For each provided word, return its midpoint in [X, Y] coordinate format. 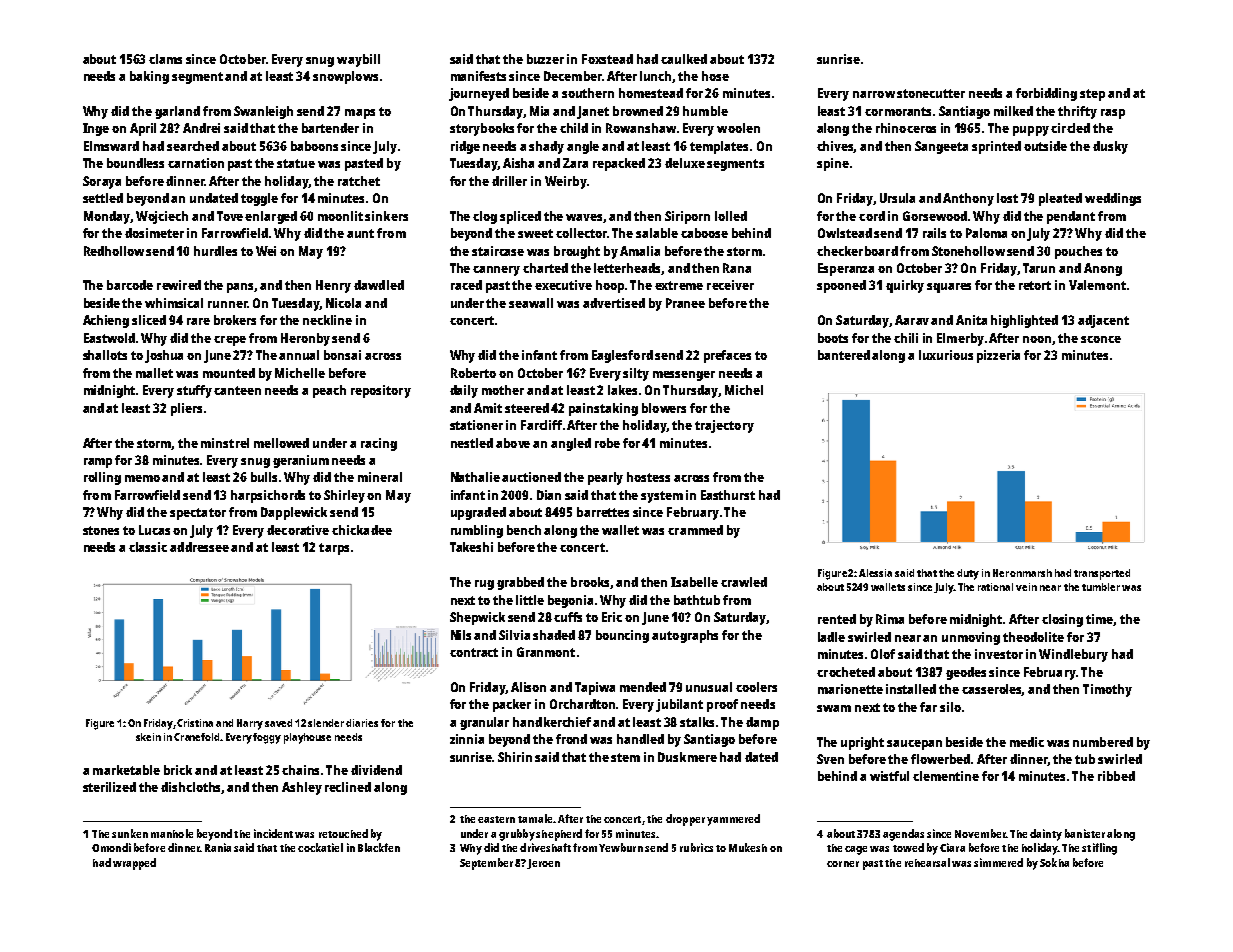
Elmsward [111, 146]
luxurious [946, 355]
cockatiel [320, 847]
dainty [1046, 835]
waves [585, 218]
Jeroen [543, 864]
